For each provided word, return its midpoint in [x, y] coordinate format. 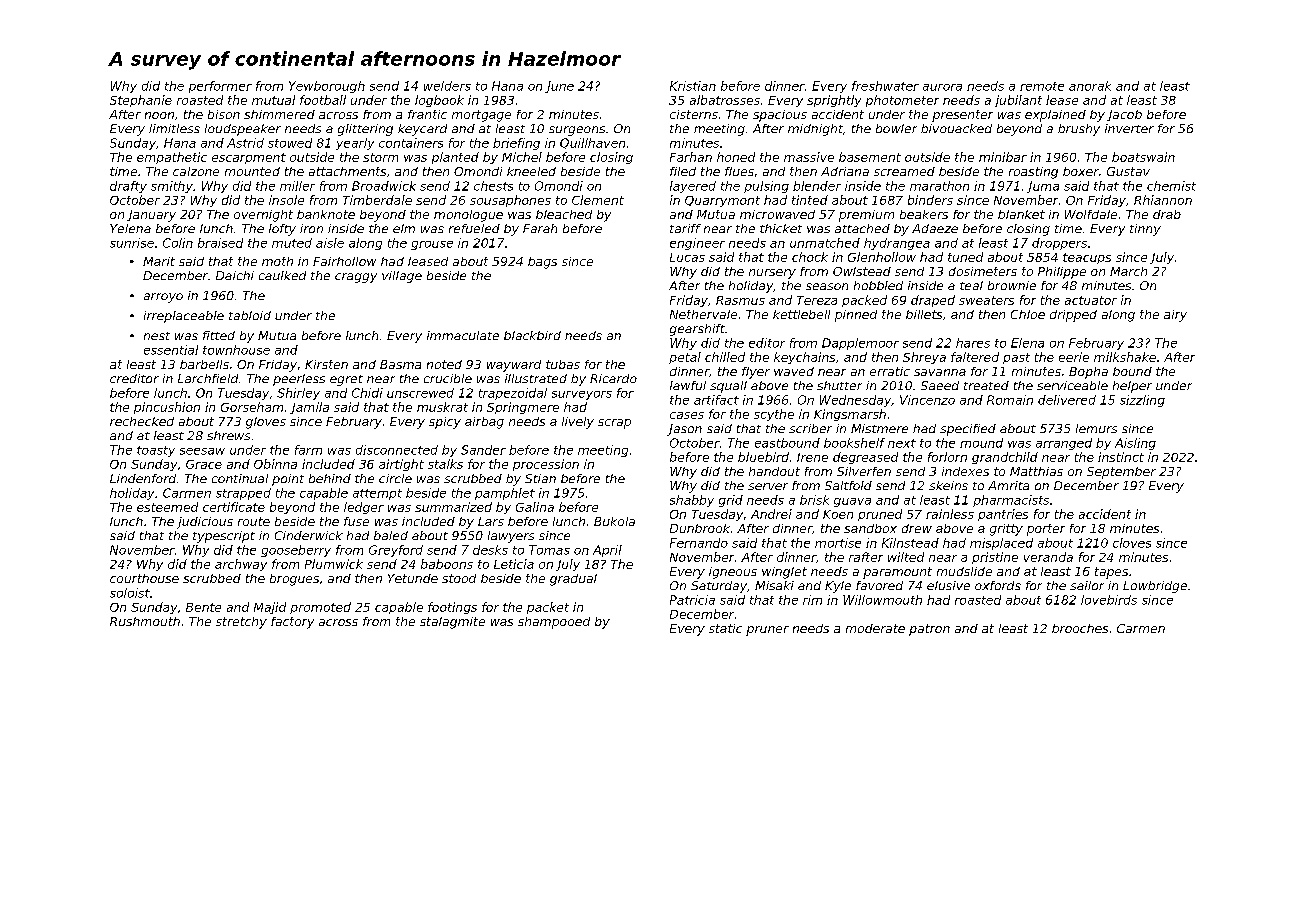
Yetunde [413, 578]
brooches [1080, 628]
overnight [263, 216]
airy [1175, 316]
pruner [767, 631]
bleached [564, 214]
